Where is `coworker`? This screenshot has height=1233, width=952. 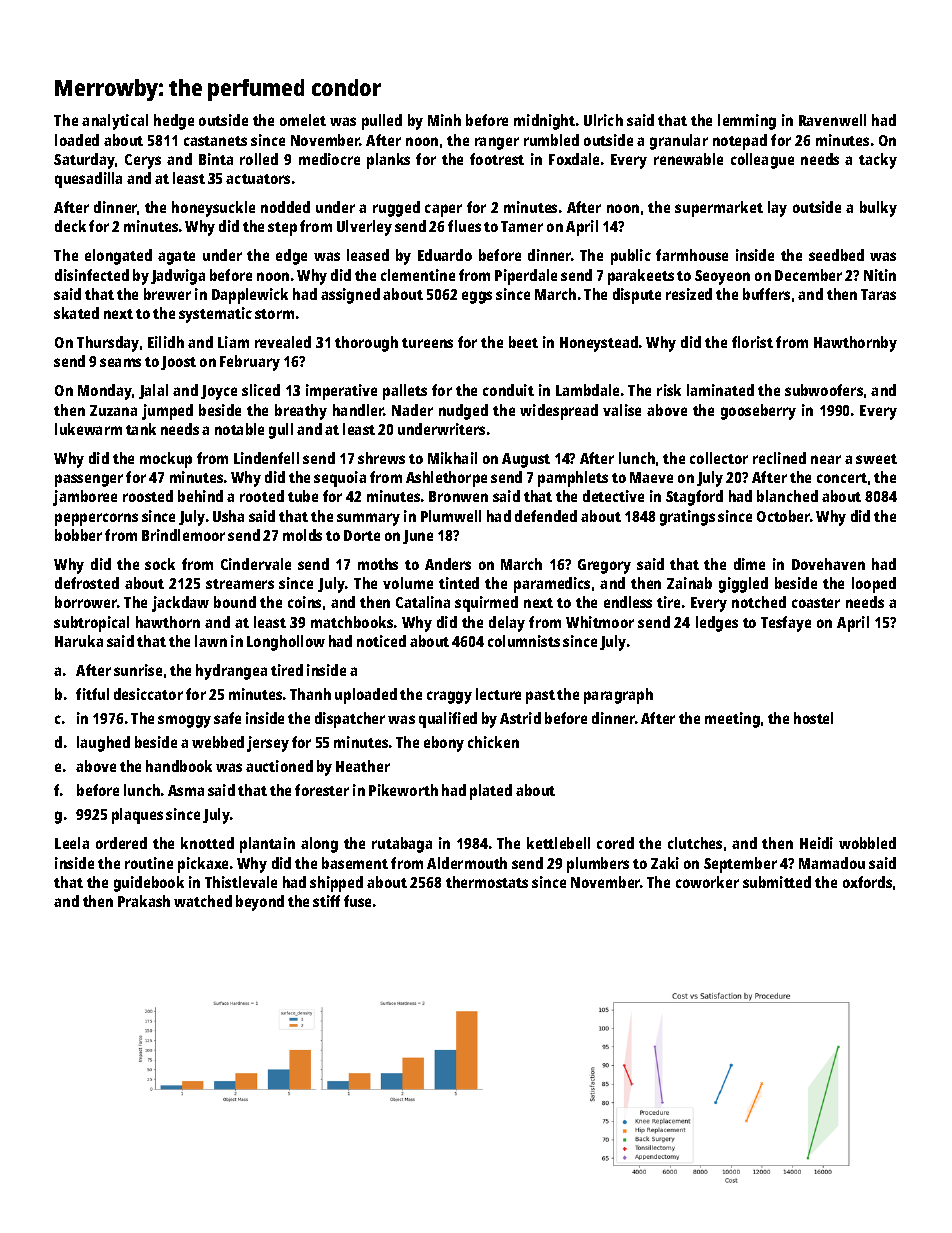
coworker is located at coordinates (707, 882).
